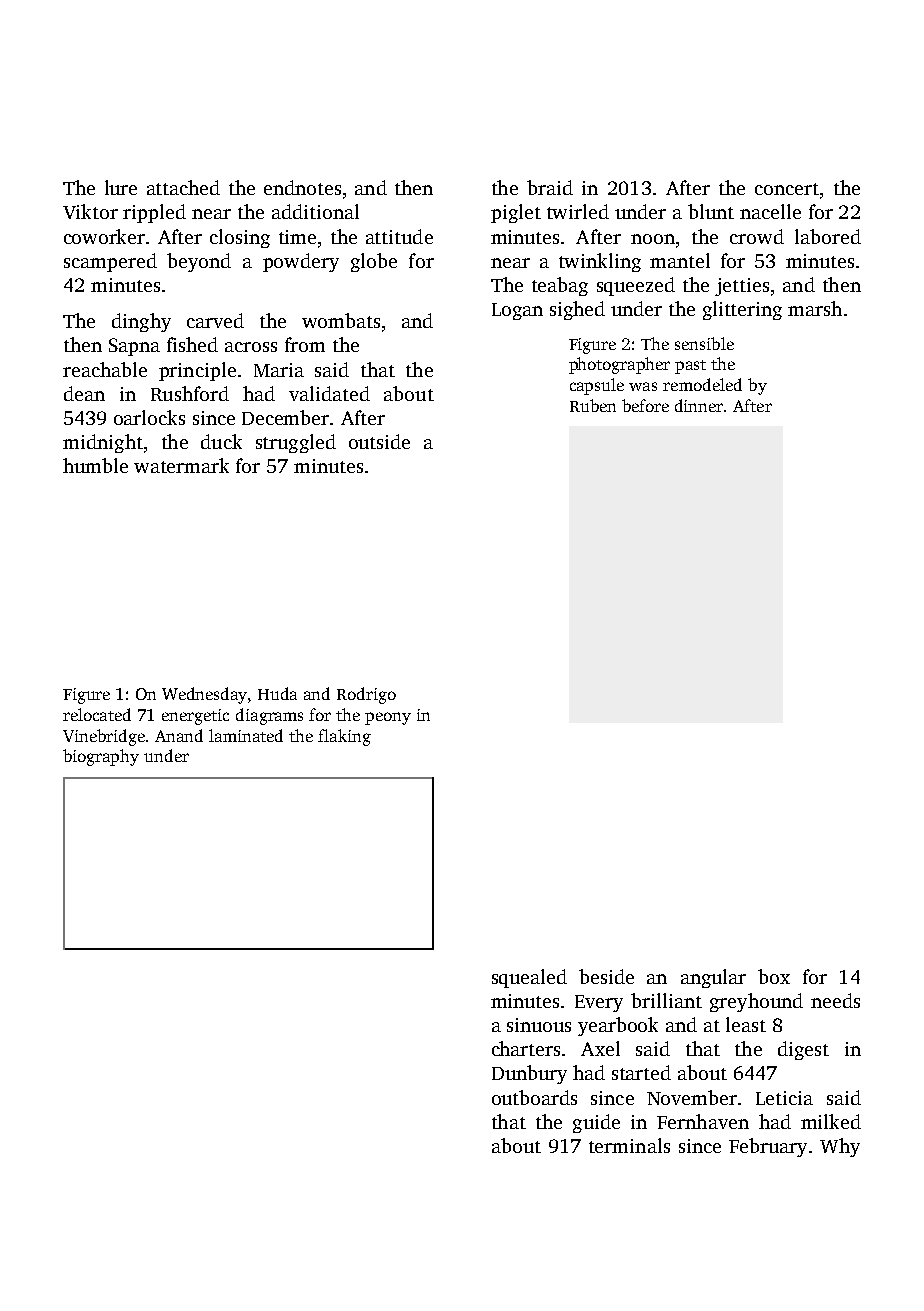 The image size is (924, 1311). What do you see at coordinates (774, 976) in the document?
I see `box` at bounding box center [774, 976].
